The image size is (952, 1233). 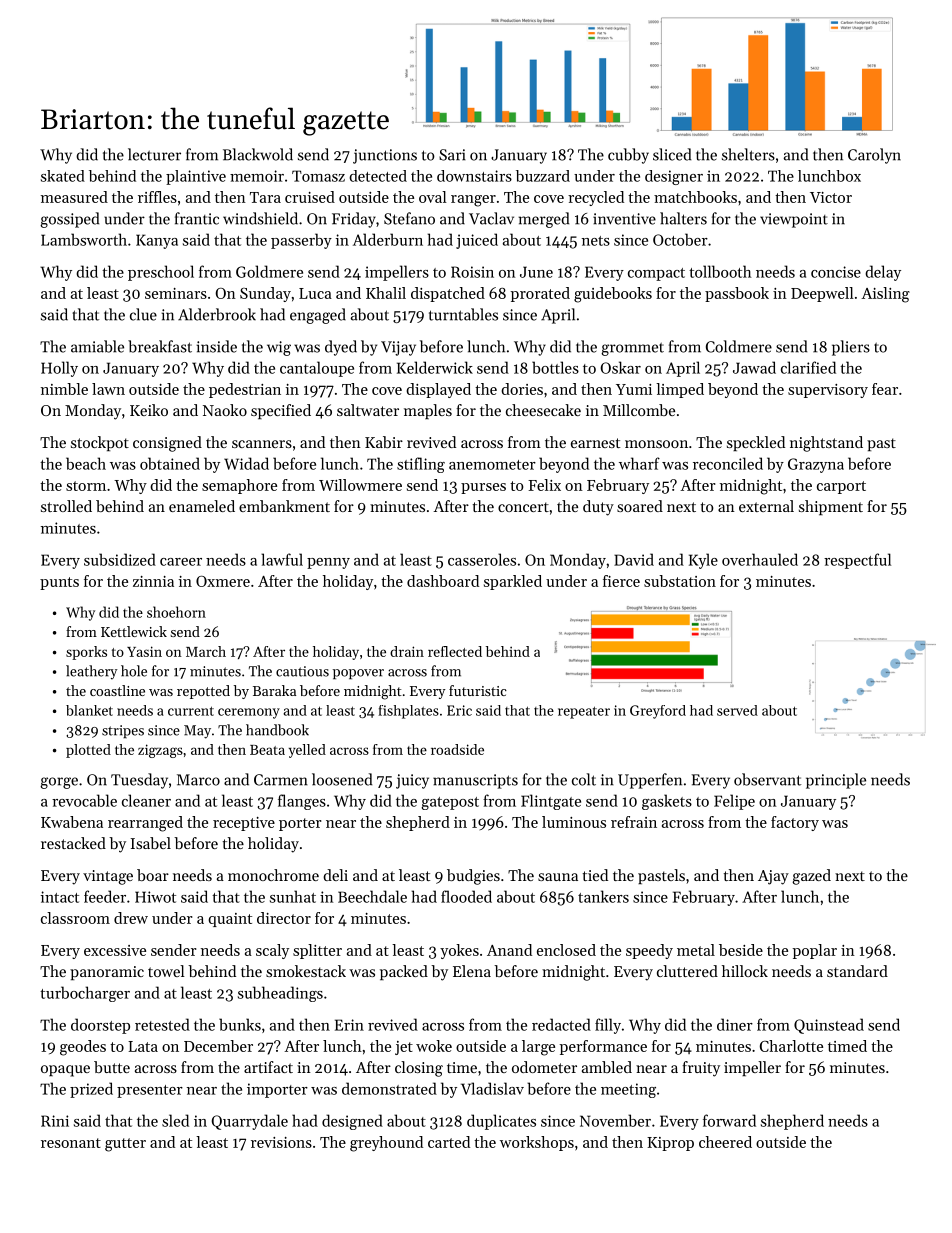 I want to click on workshops, so click(x=537, y=1143).
